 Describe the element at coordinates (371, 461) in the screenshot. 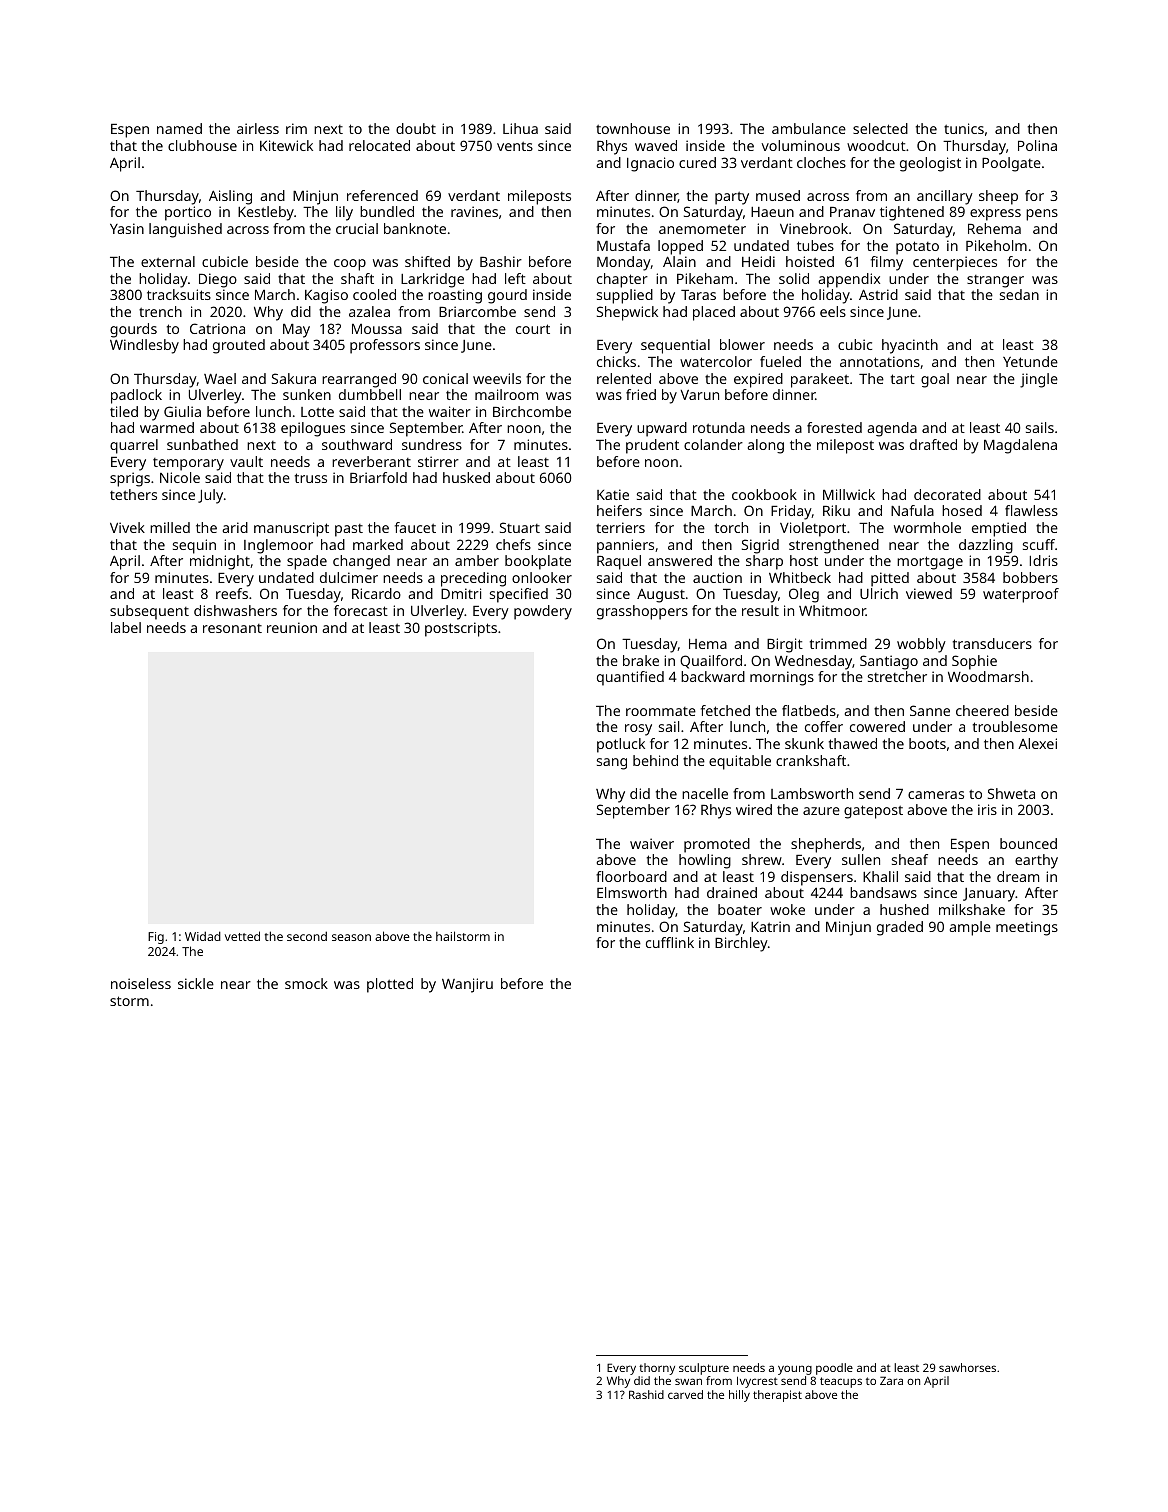

I see `reverberant` at that location.
